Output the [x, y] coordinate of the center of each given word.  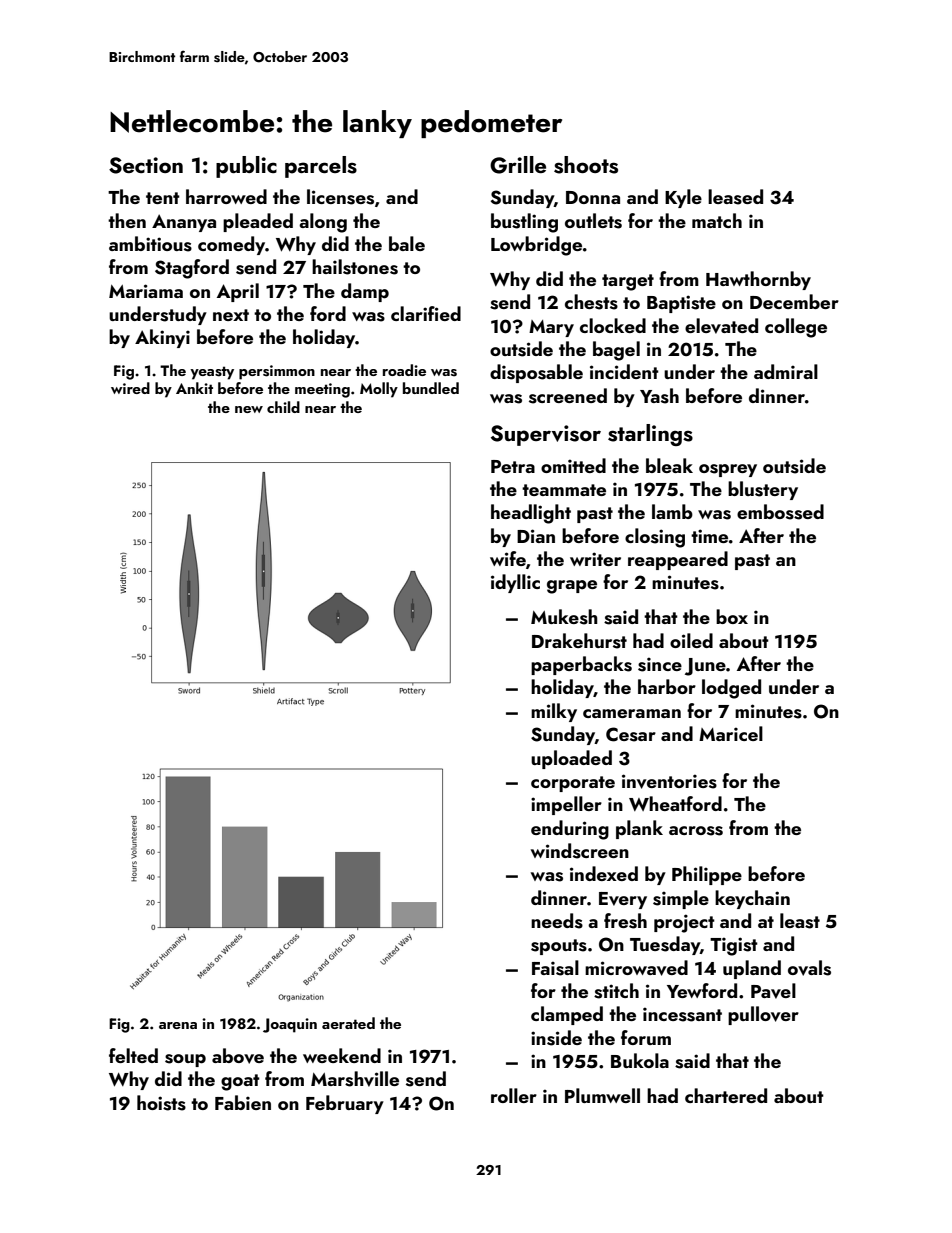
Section [146, 165]
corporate [573, 784]
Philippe [707, 875]
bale [407, 243]
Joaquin [290, 1025]
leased [735, 197]
